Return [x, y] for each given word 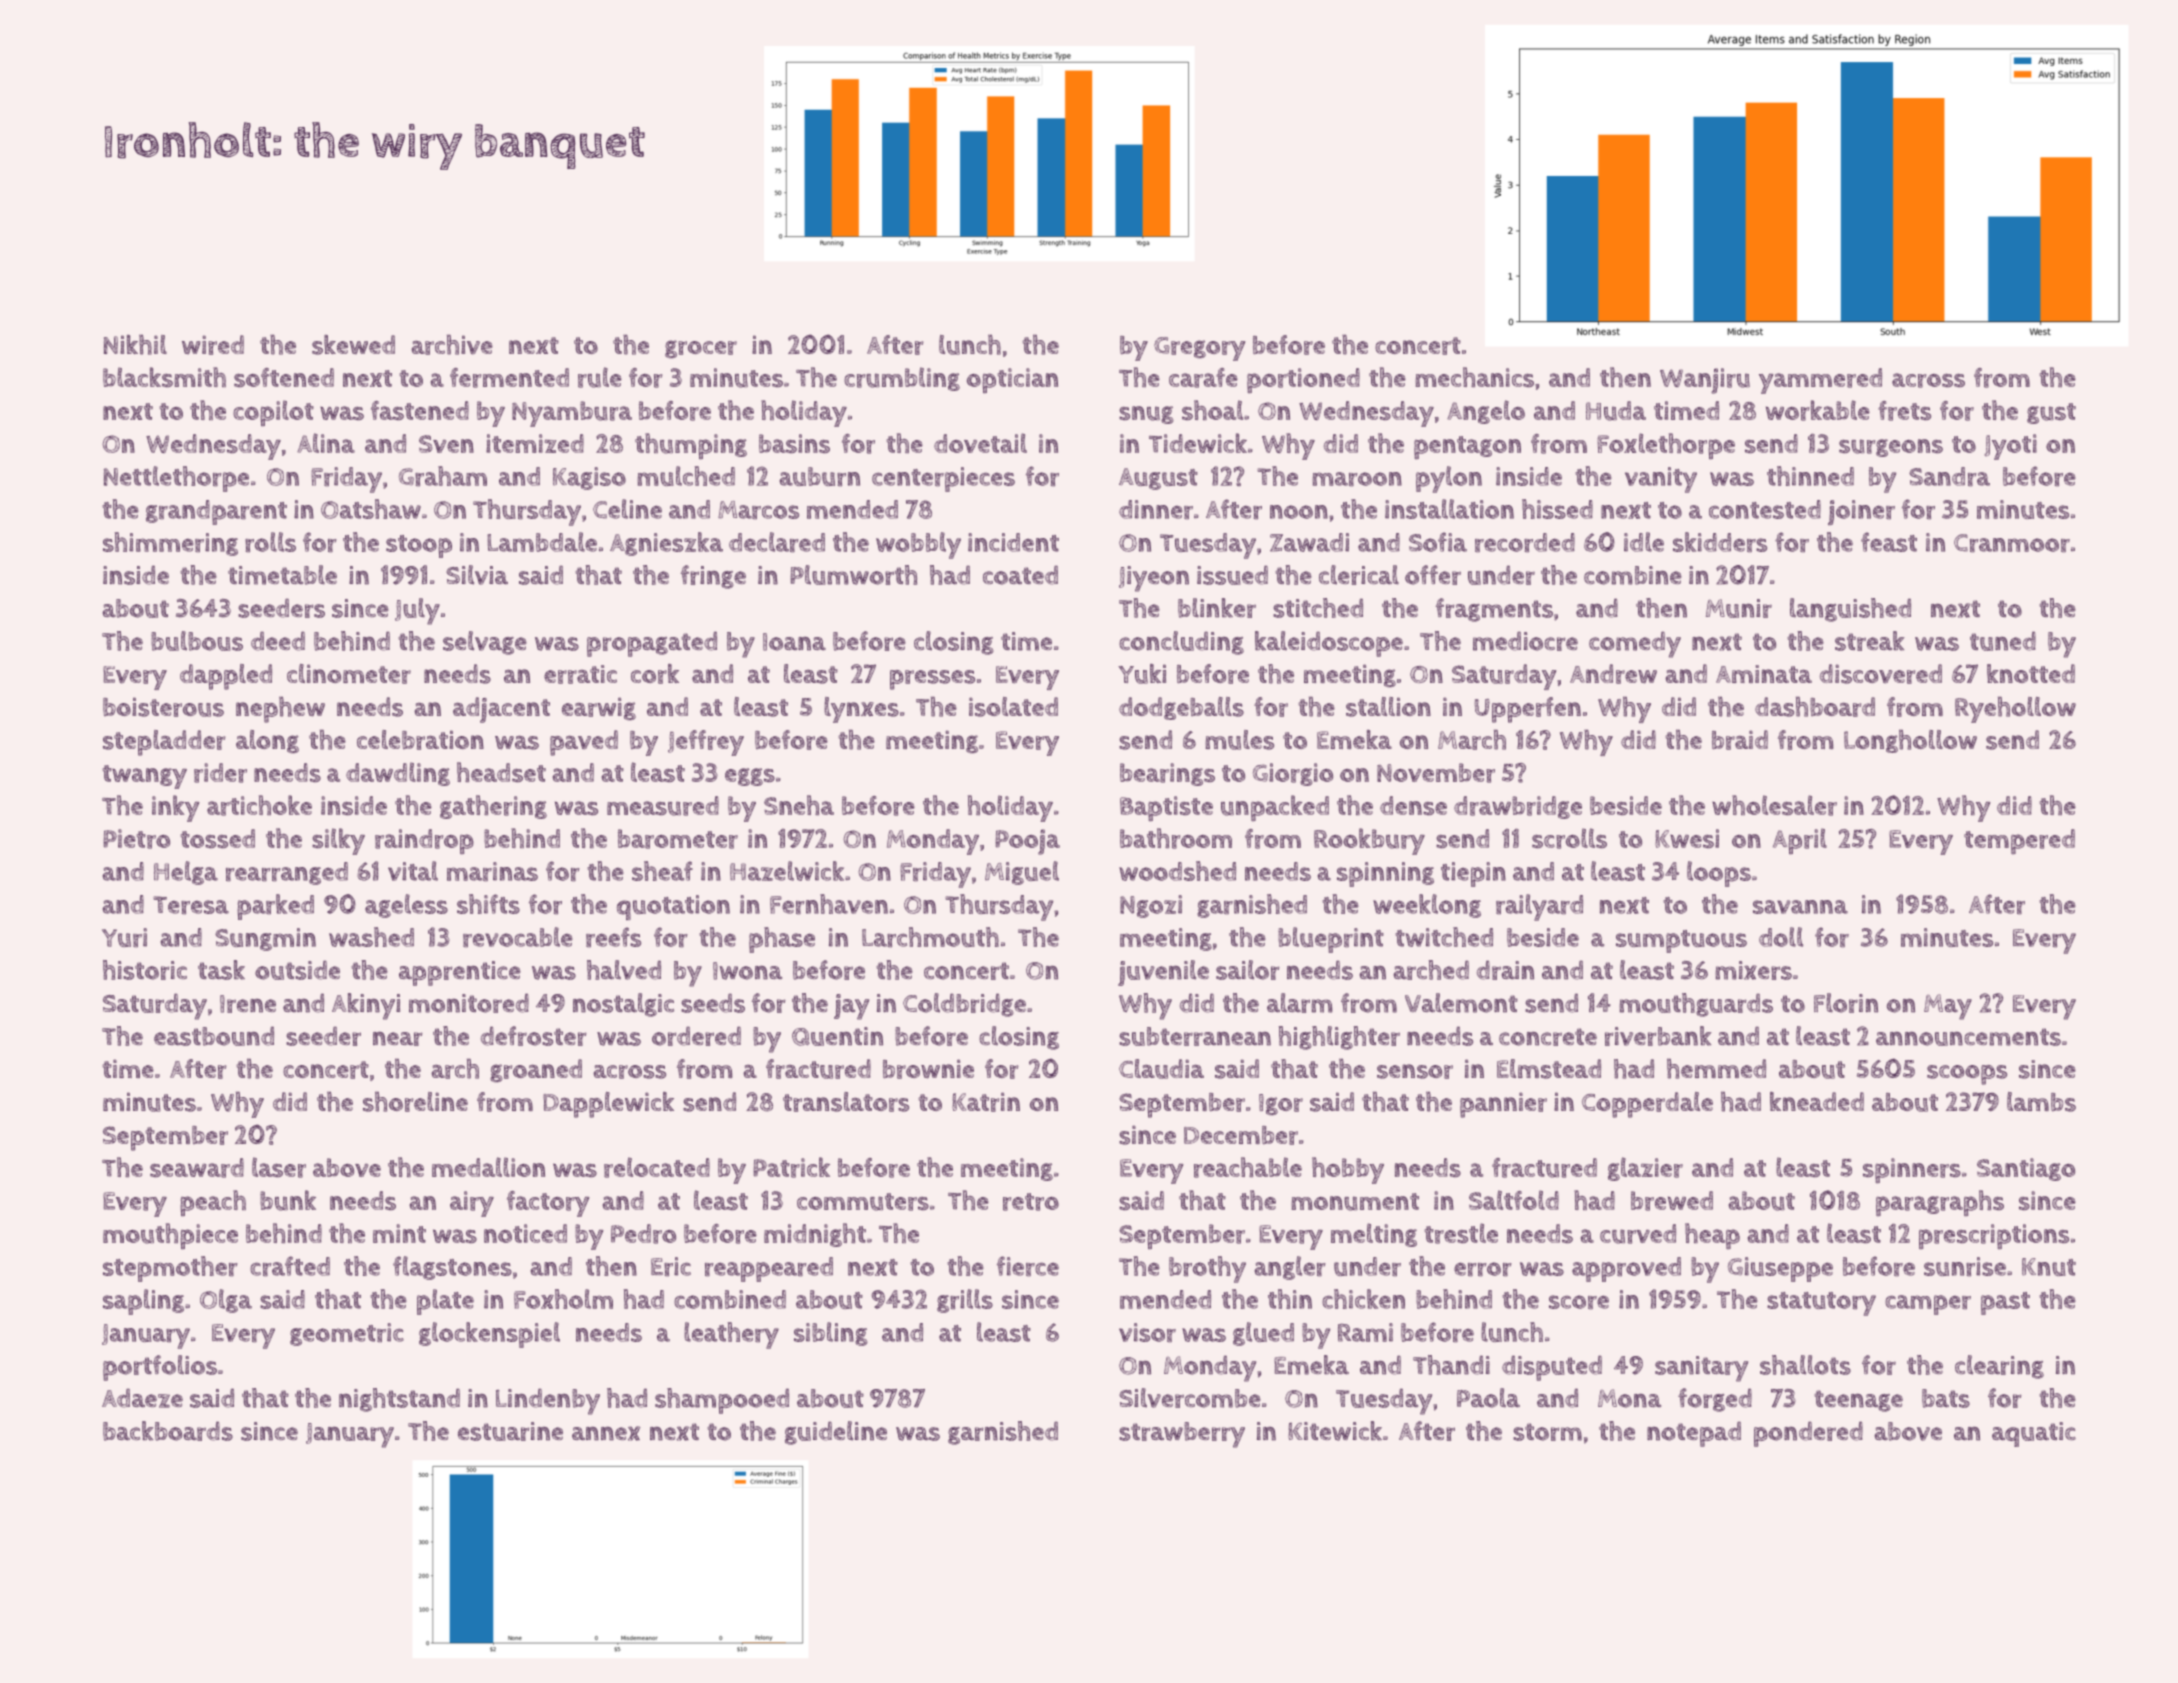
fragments [1494, 610]
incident [1013, 542]
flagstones [452, 1268]
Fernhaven [829, 904]
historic [145, 970]
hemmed [1716, 1068]
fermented [509, 378]
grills [965, 1301]
